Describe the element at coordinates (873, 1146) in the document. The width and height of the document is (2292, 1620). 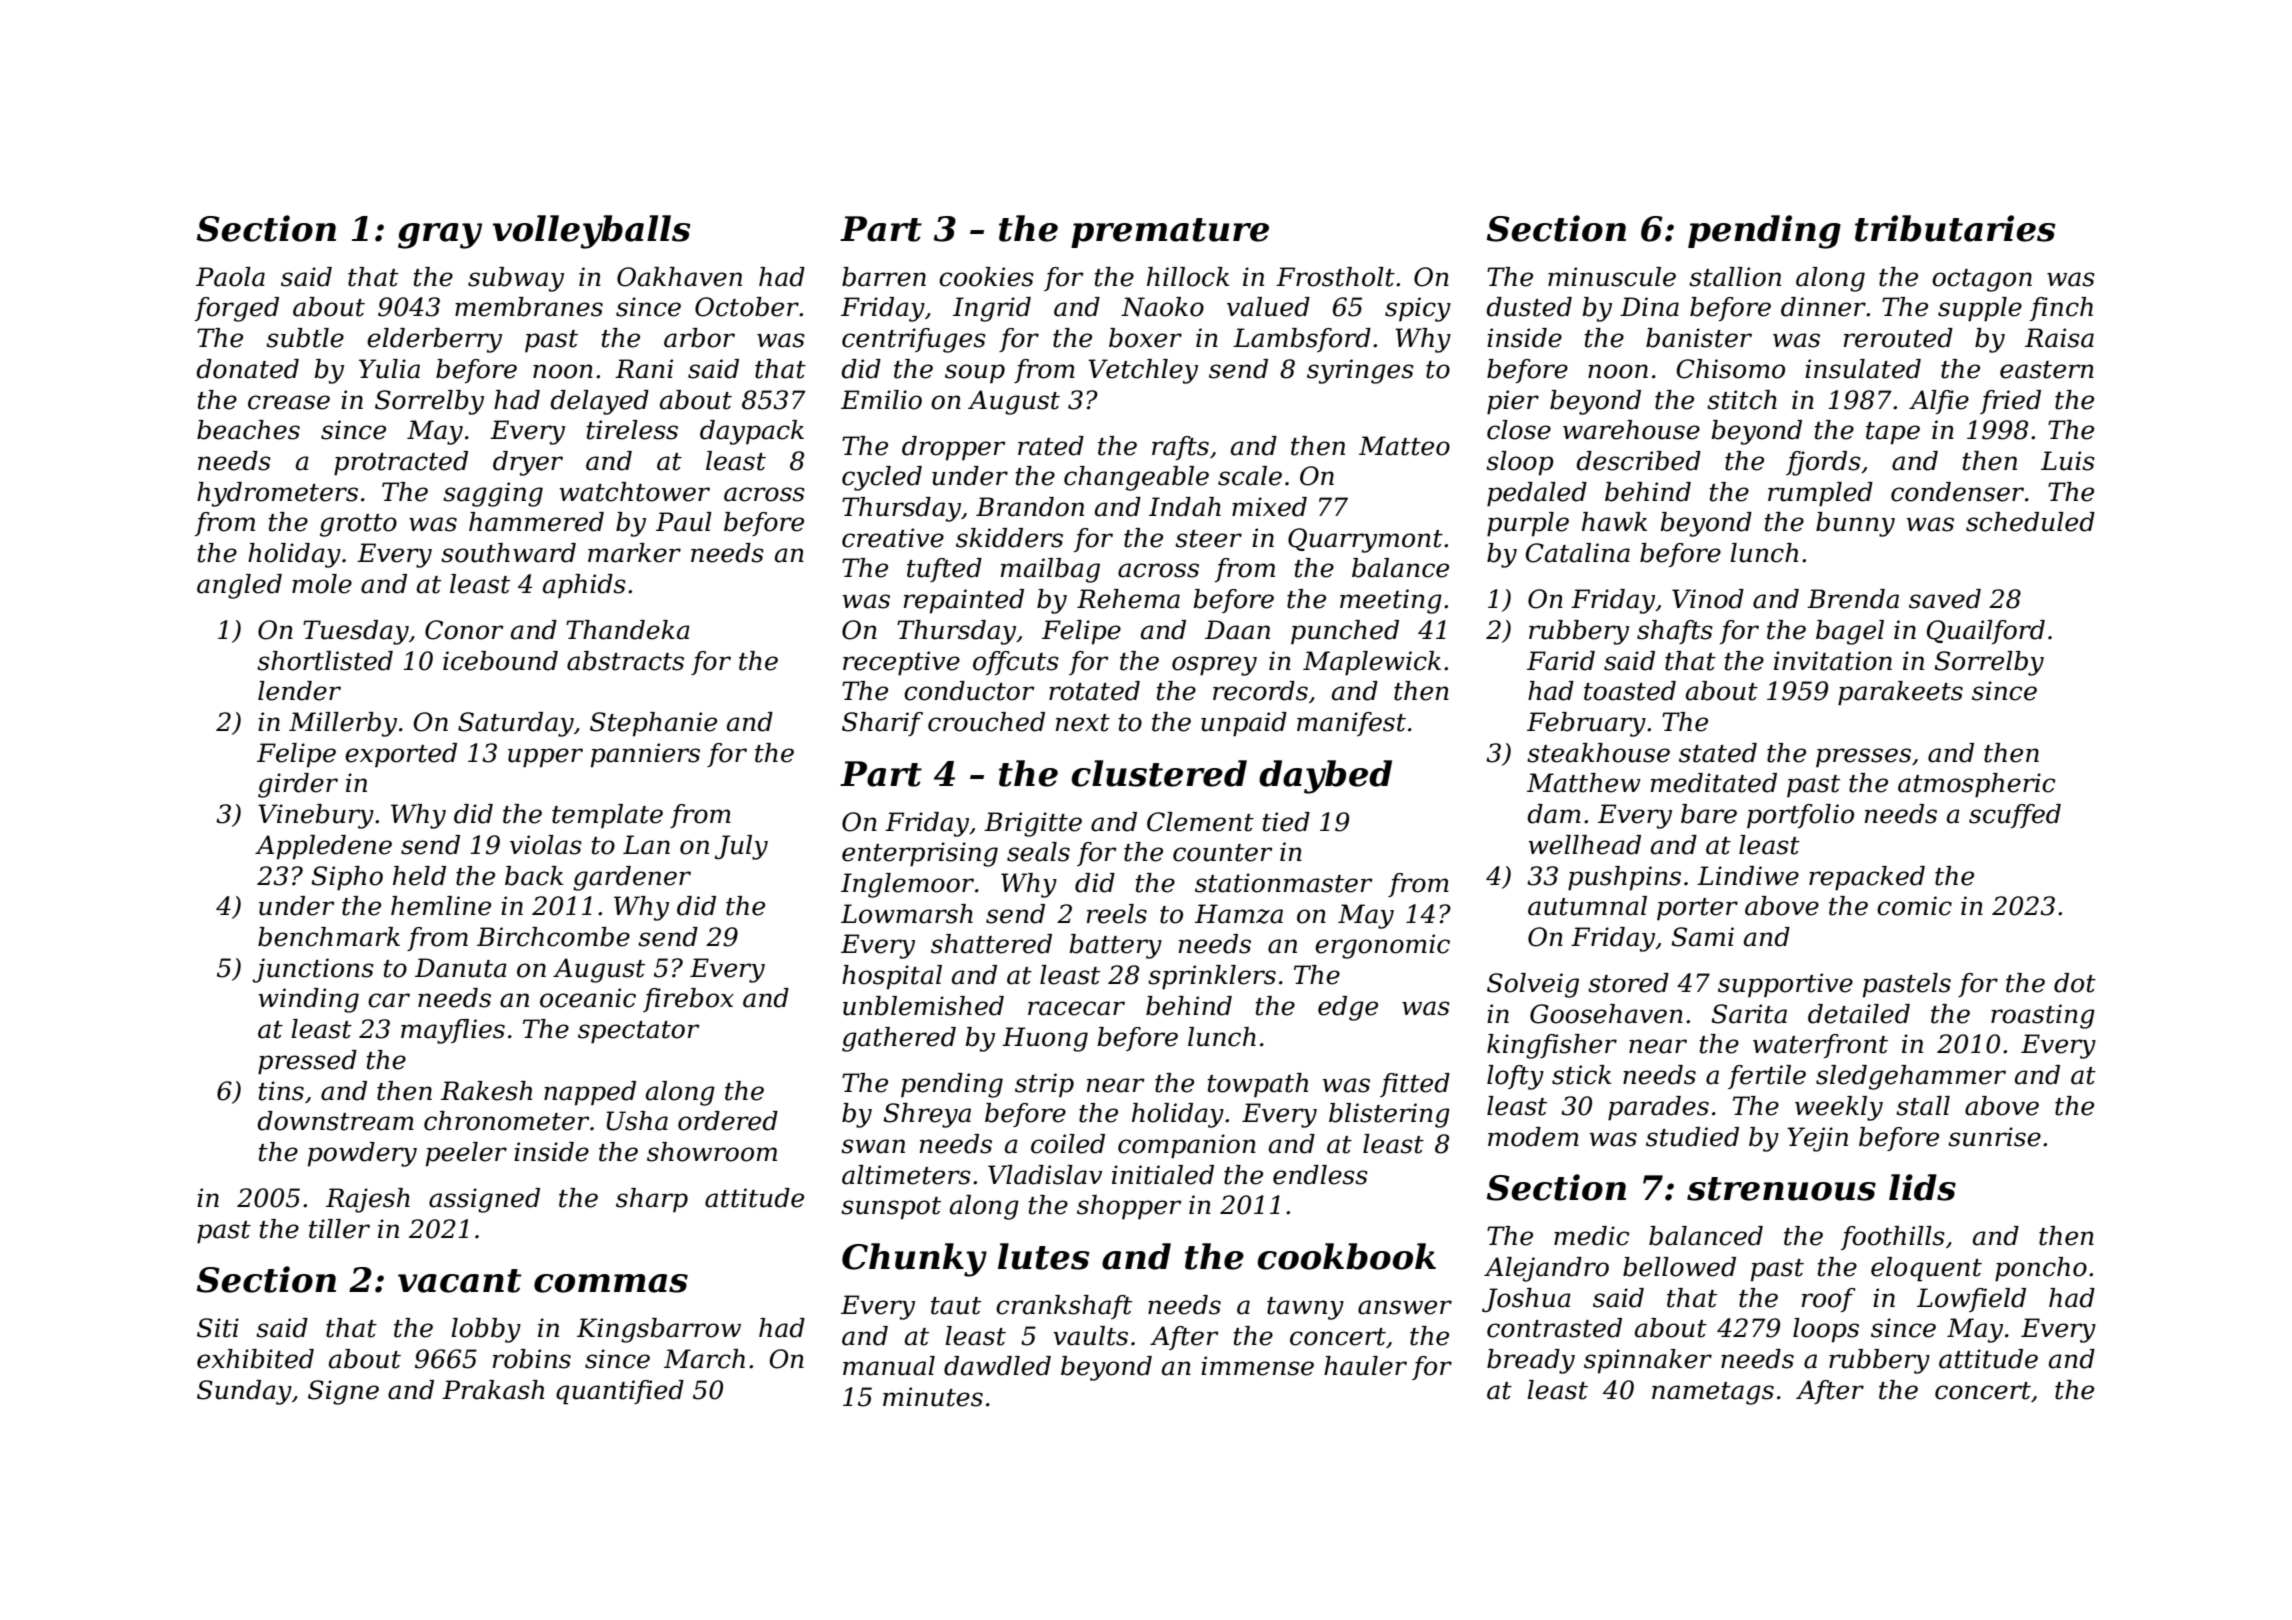
I see `swan` at that location.
